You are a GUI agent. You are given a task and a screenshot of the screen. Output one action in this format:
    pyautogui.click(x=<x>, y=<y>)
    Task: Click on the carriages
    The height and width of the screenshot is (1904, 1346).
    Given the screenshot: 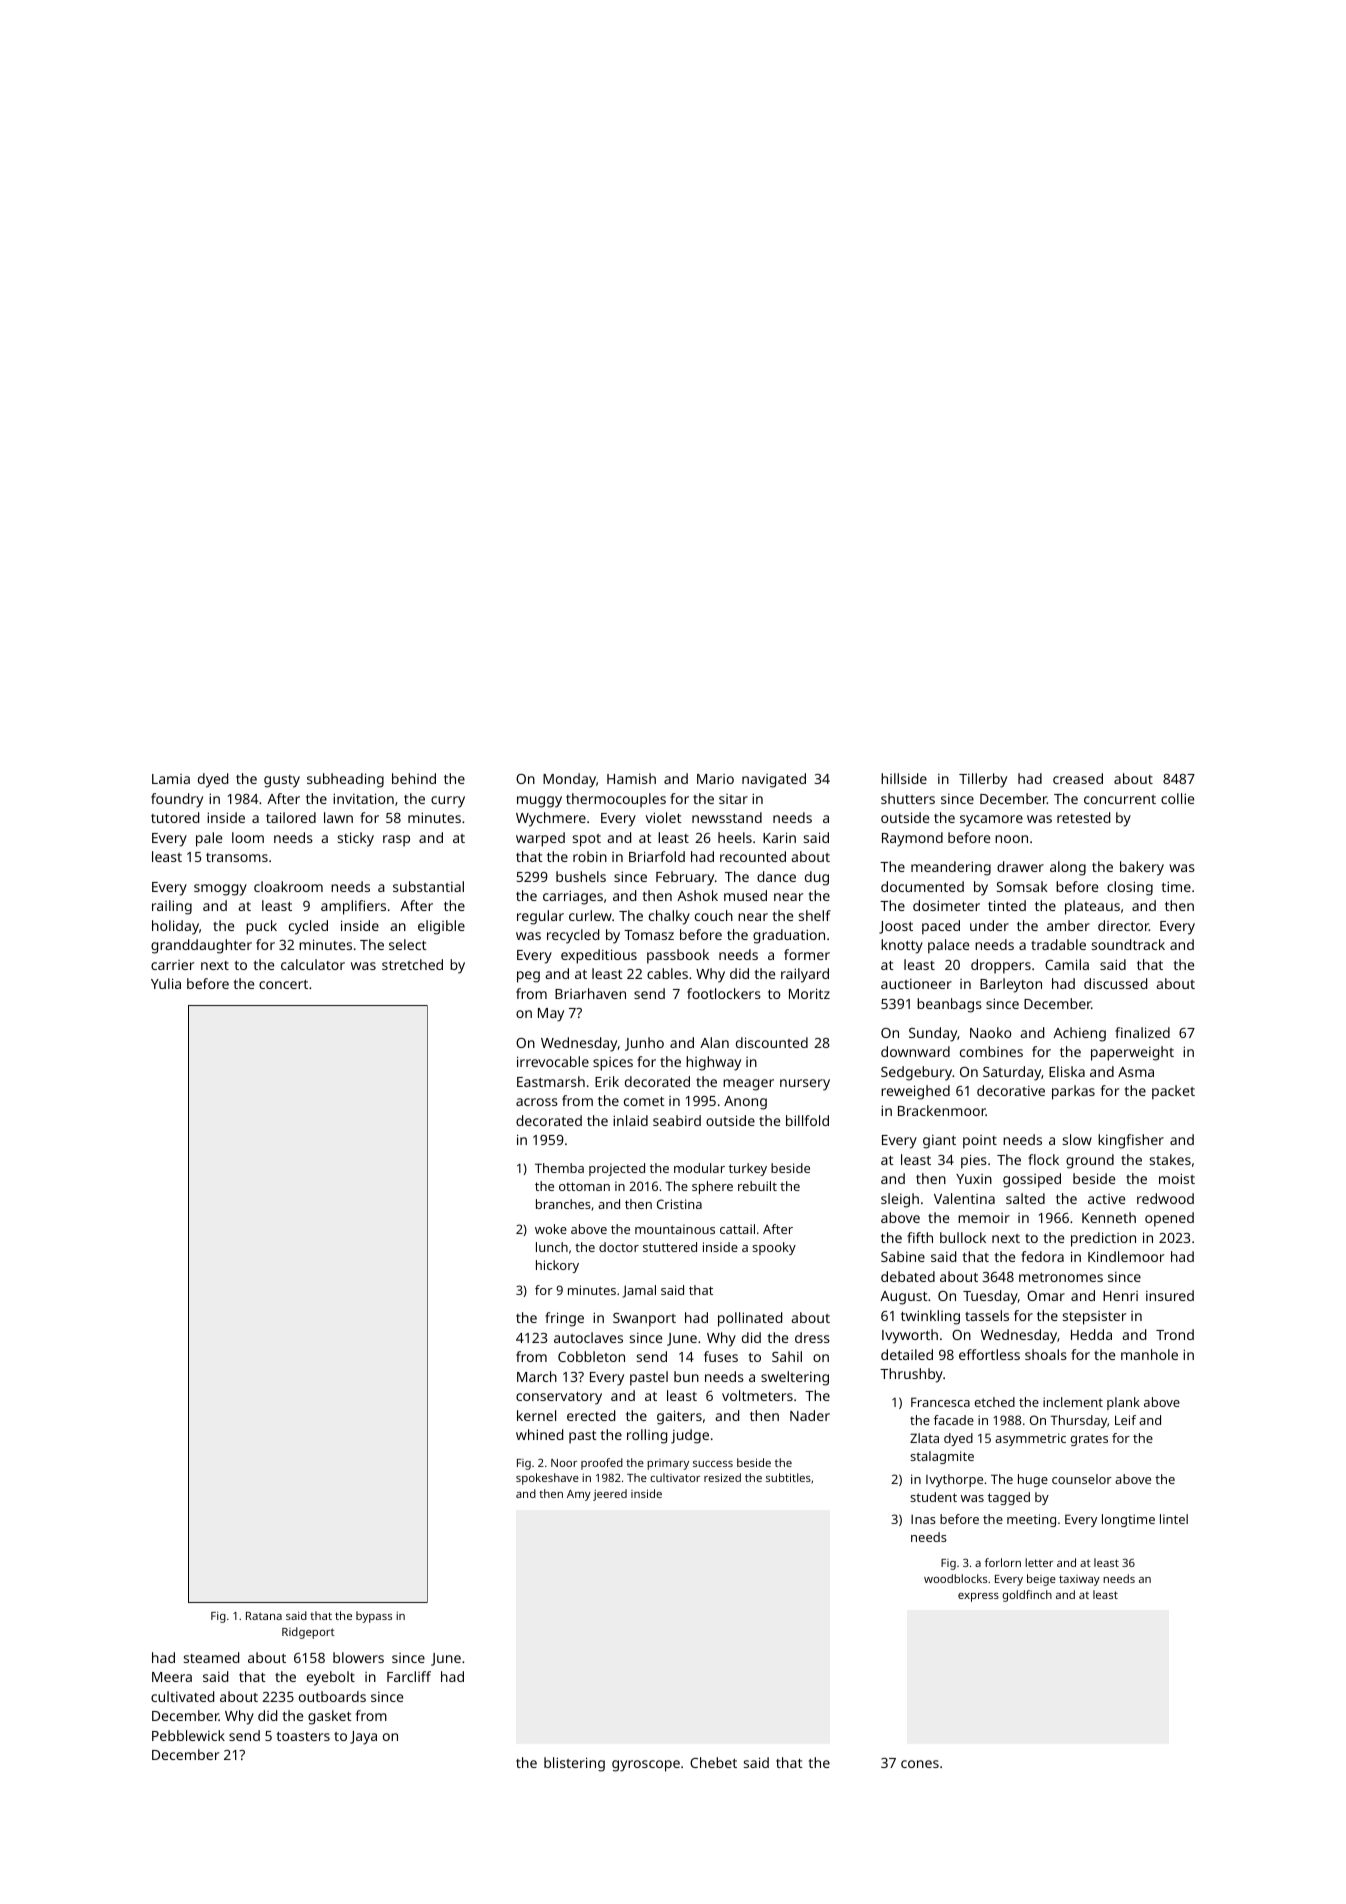 What is the action you would take?
    pyautogui.click(x=573, y=897)
